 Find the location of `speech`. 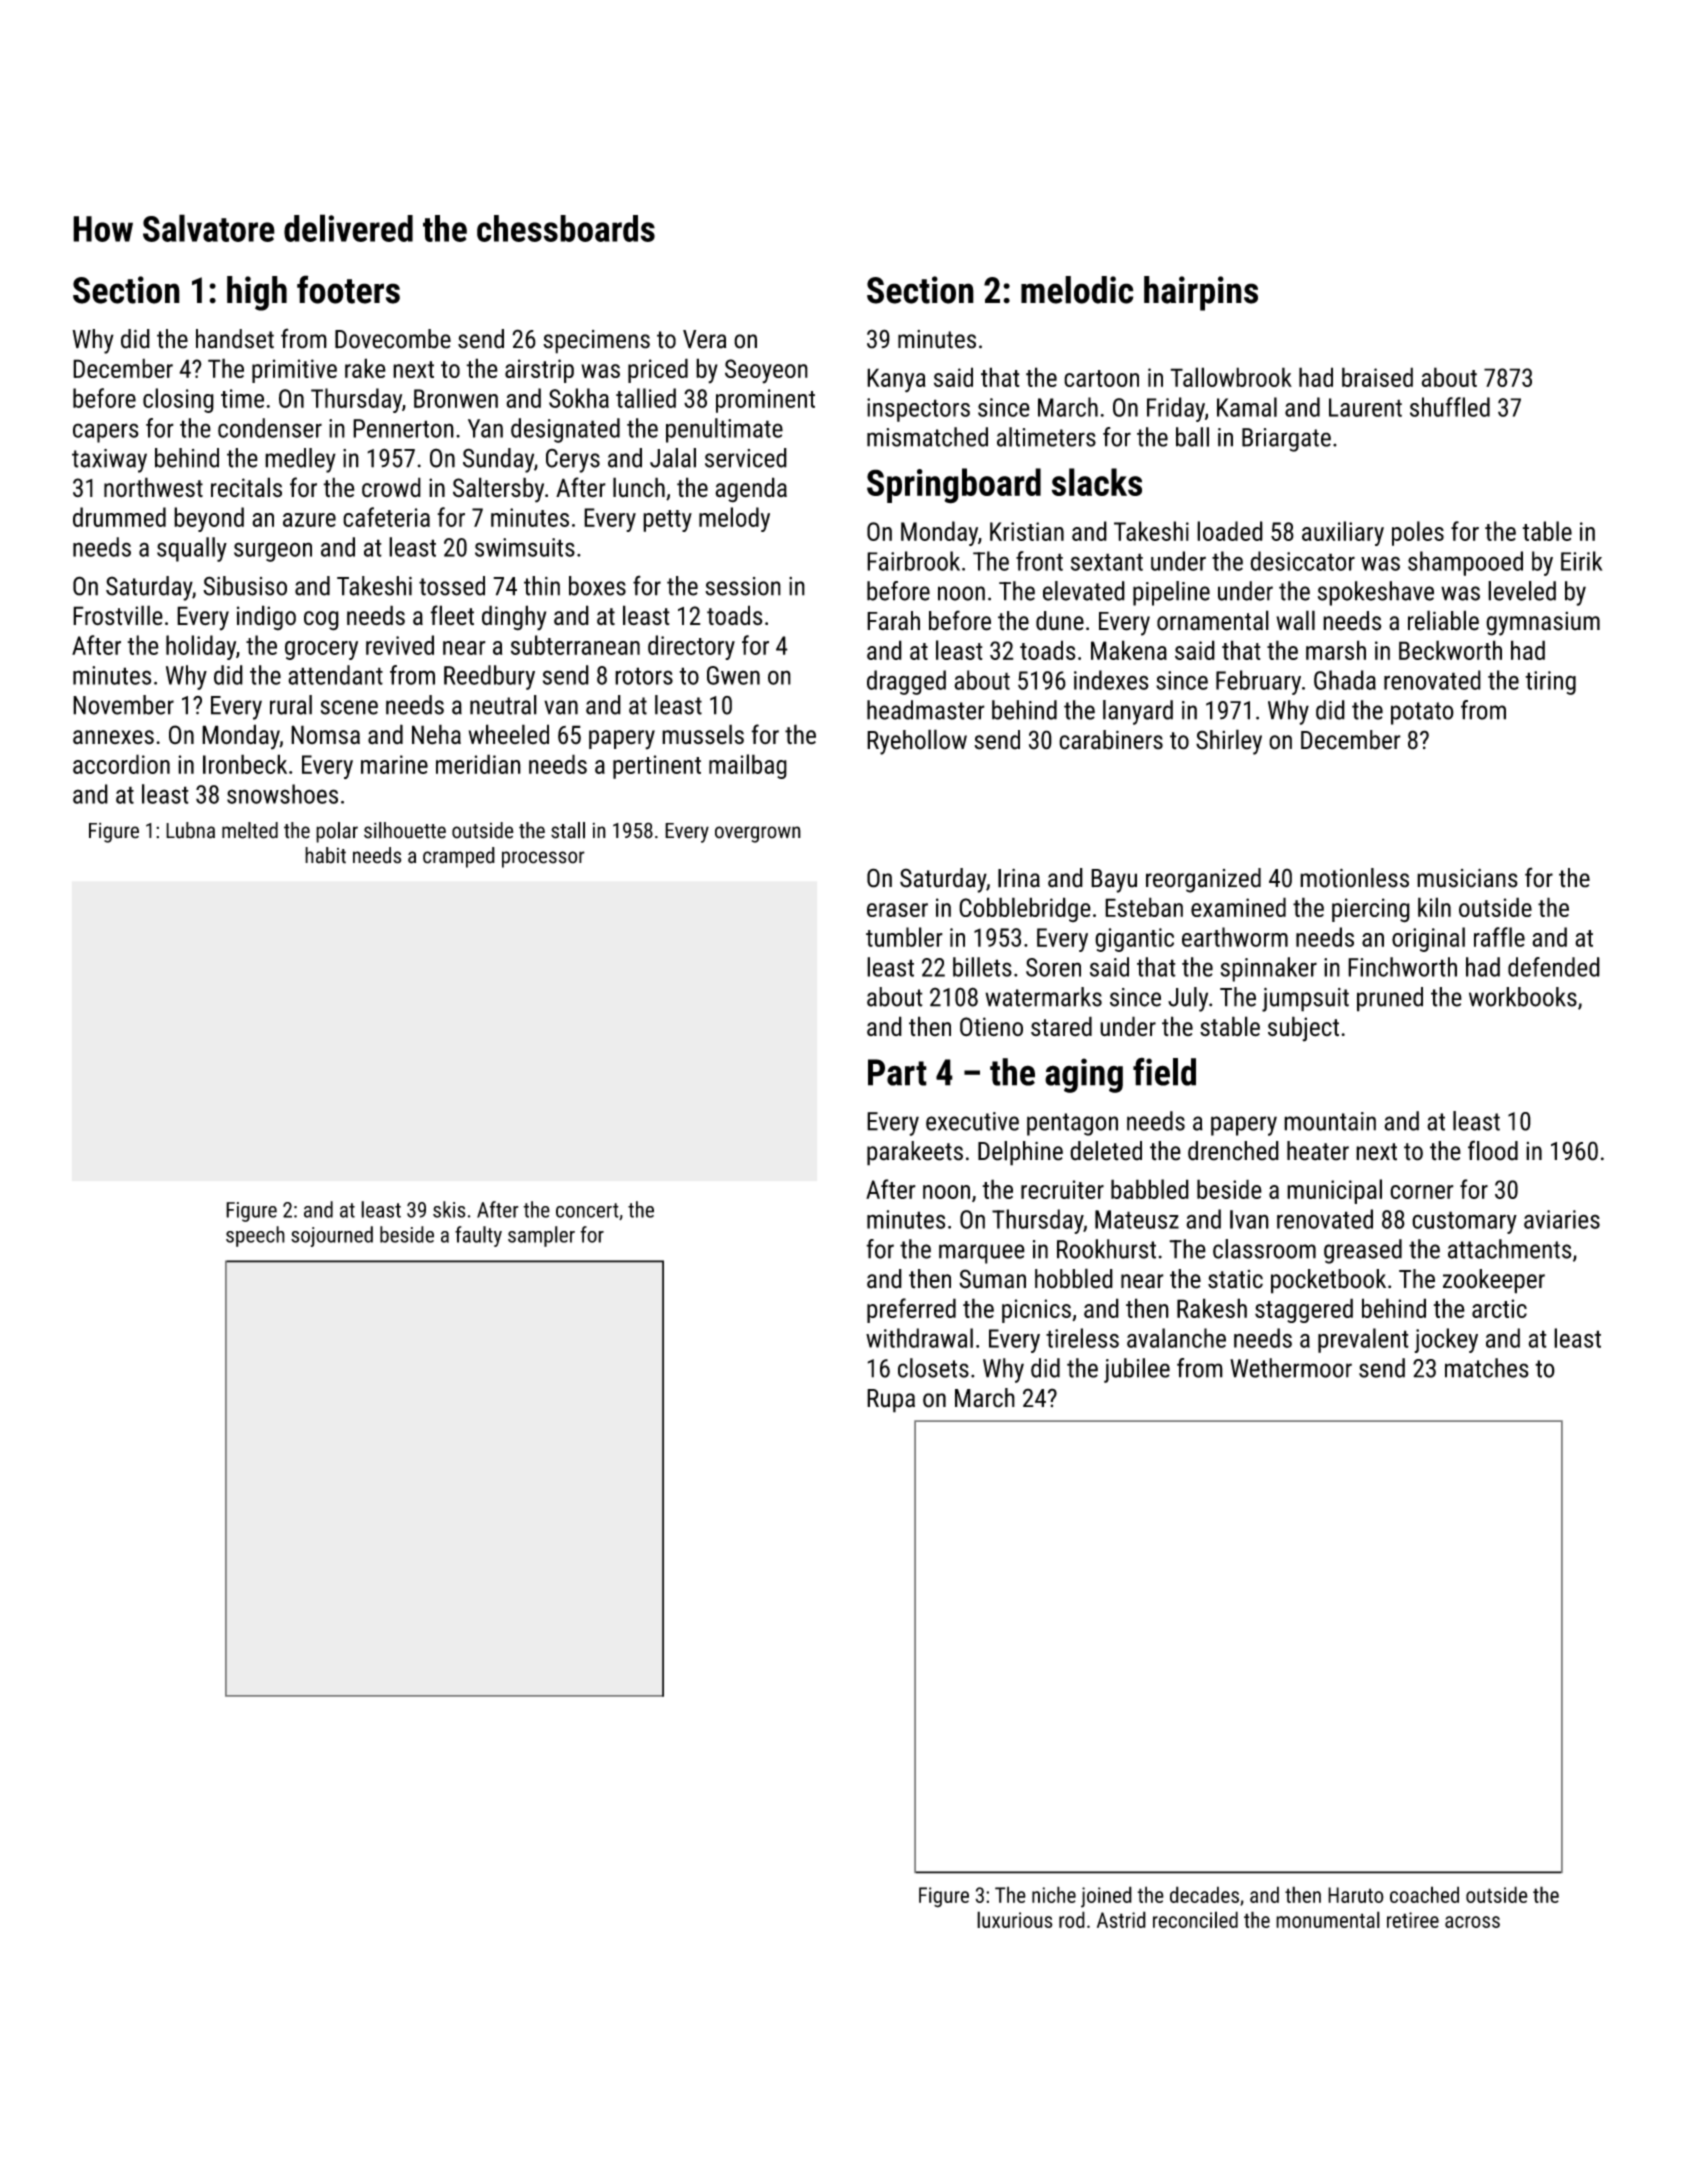

speech is located at coordinates (255, 1236).
